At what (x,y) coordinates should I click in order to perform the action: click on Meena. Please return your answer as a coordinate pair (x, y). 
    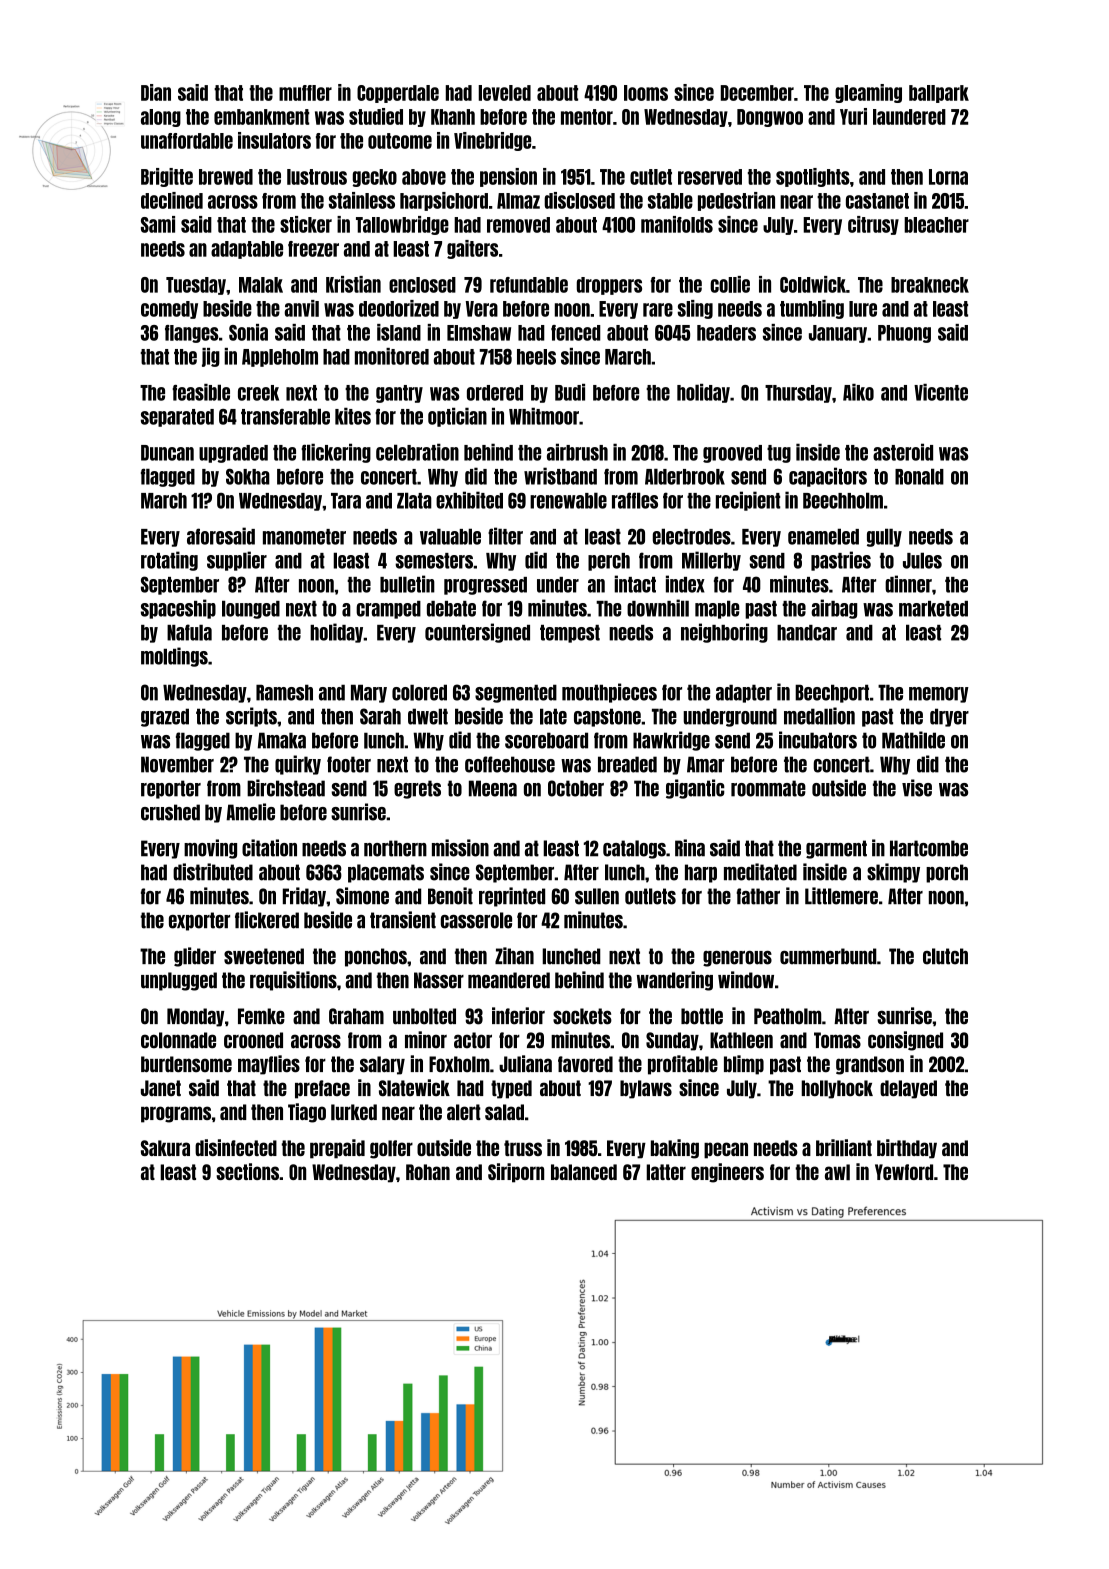
    Looking at the image, I should click on (493, 788).
